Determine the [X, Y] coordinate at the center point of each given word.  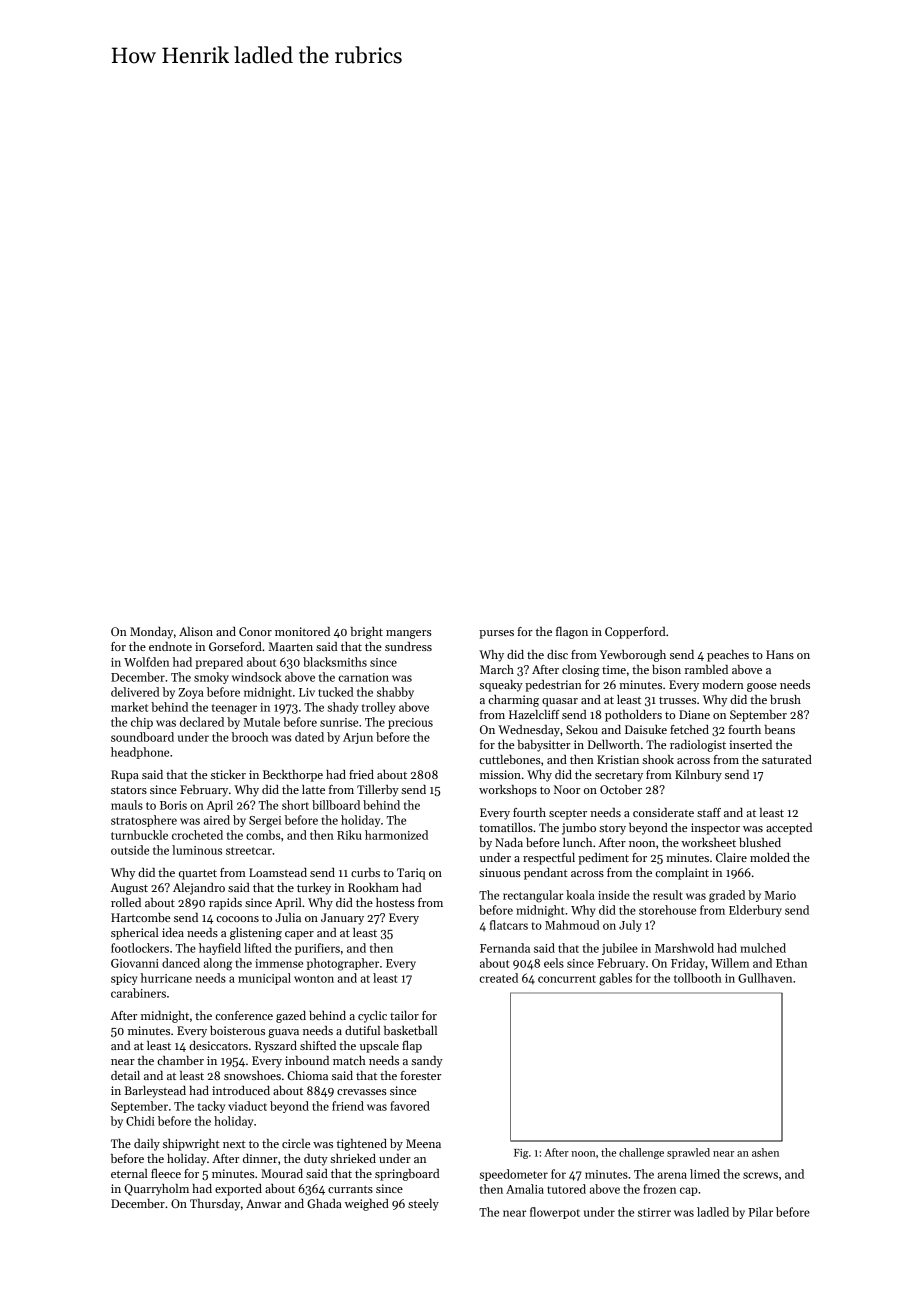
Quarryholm [156, 1190]
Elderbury [755, 911]
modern [723, 684]
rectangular [533, 896]
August [129, 889]
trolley [379, 708]
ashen [765, 1152]
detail [125, 1075]
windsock [257, 677]
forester [420, 1075]
